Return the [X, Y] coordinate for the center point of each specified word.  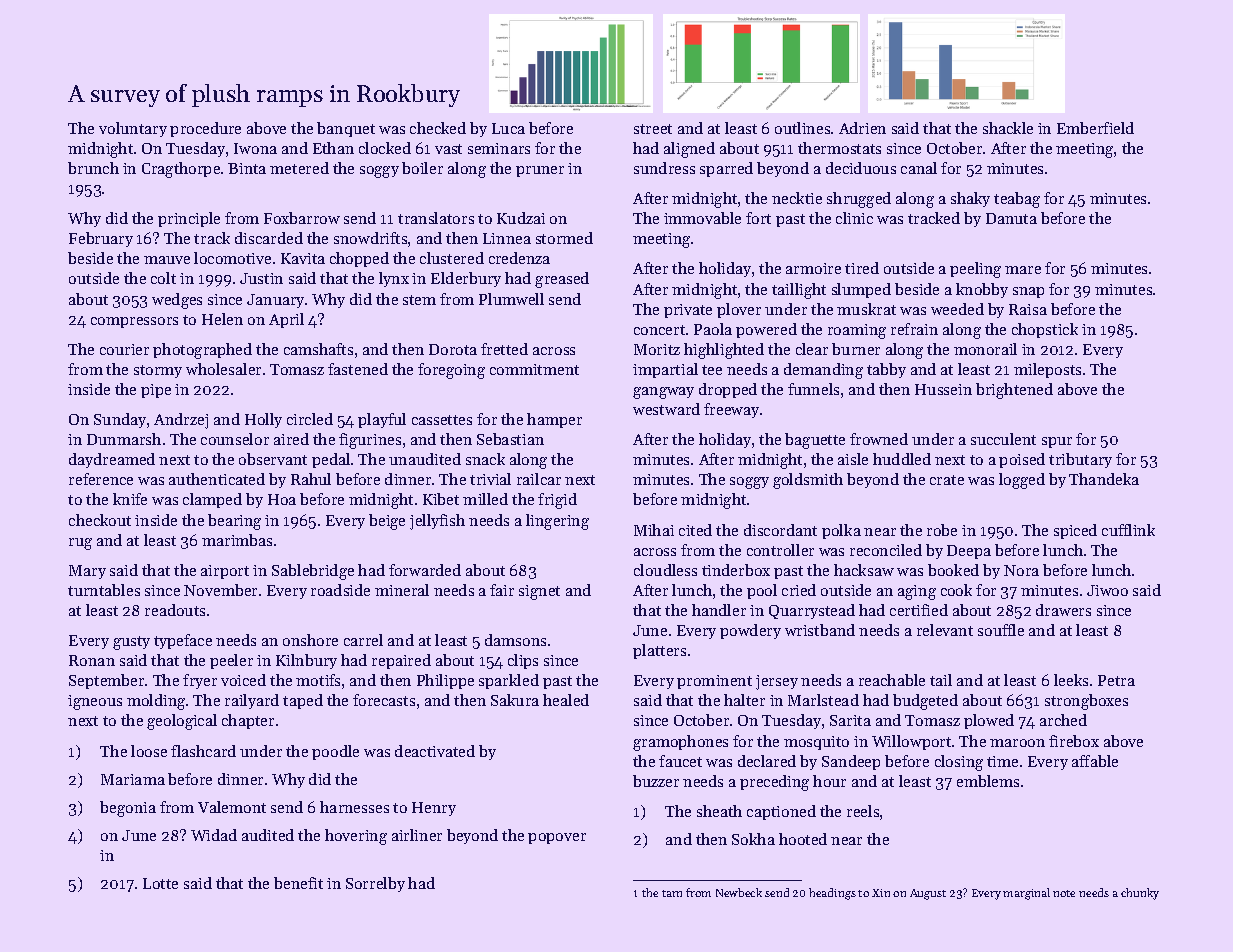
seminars [499, 148]
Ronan [92, 660]
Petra [1116, 680]
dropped [728, 390]
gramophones [680, 743]
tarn [672, 893]
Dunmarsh [124, 439]
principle [189, 219]
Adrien [862, 128]
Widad [214, 835]
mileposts [1047, 370]
